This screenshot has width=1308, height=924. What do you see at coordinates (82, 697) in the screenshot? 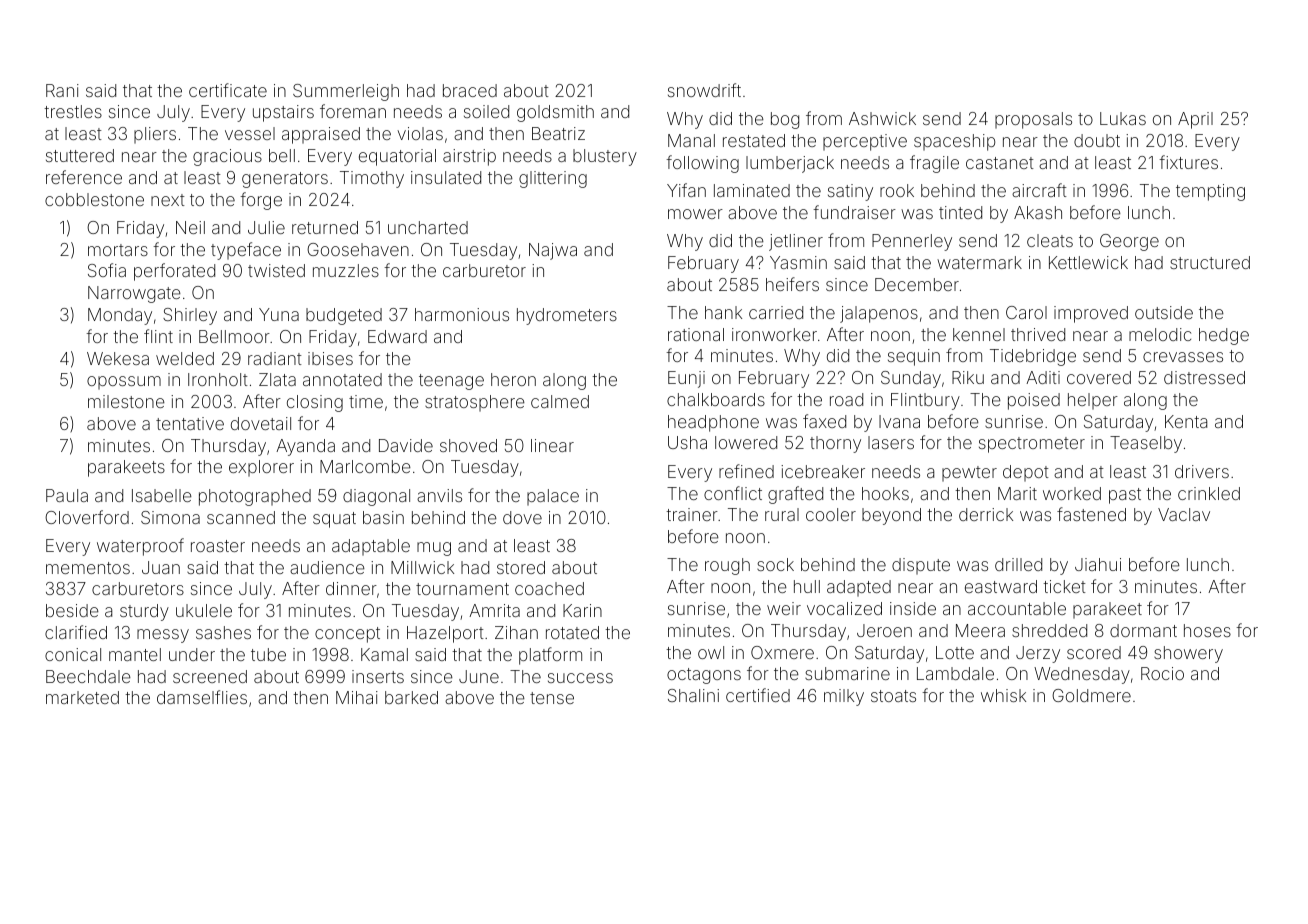
I see `marketed` at bounding box center [82, 697].
